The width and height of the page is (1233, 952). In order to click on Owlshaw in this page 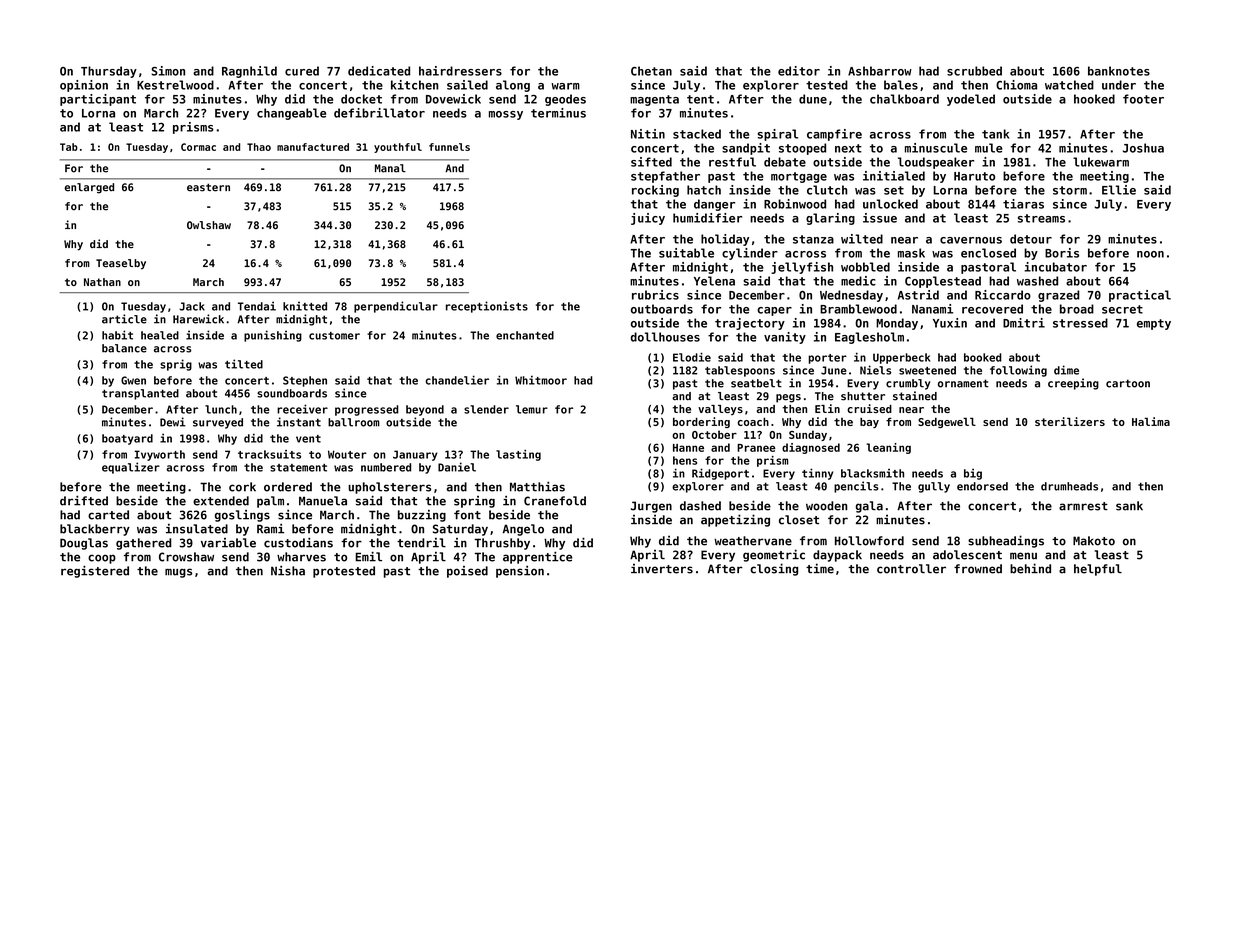, I will do `click(209, 225)`.
